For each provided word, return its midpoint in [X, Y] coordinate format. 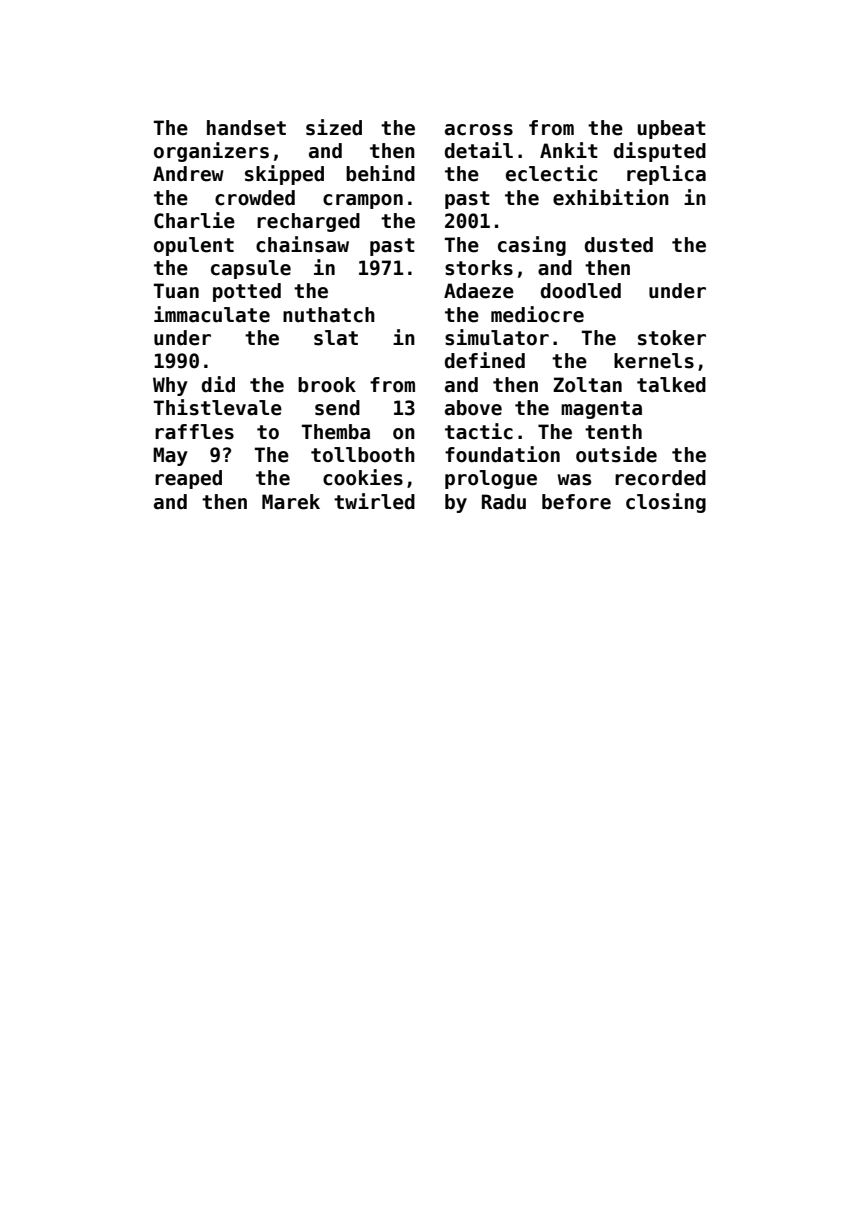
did [218, 384]
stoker [672, 338]
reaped [188, 479]
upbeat [671, 129]
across [479, 130]
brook [327, 385]
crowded [255, 198]
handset [246, 128]
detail [479, 150]
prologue [491, 479]
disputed [660, 152]
